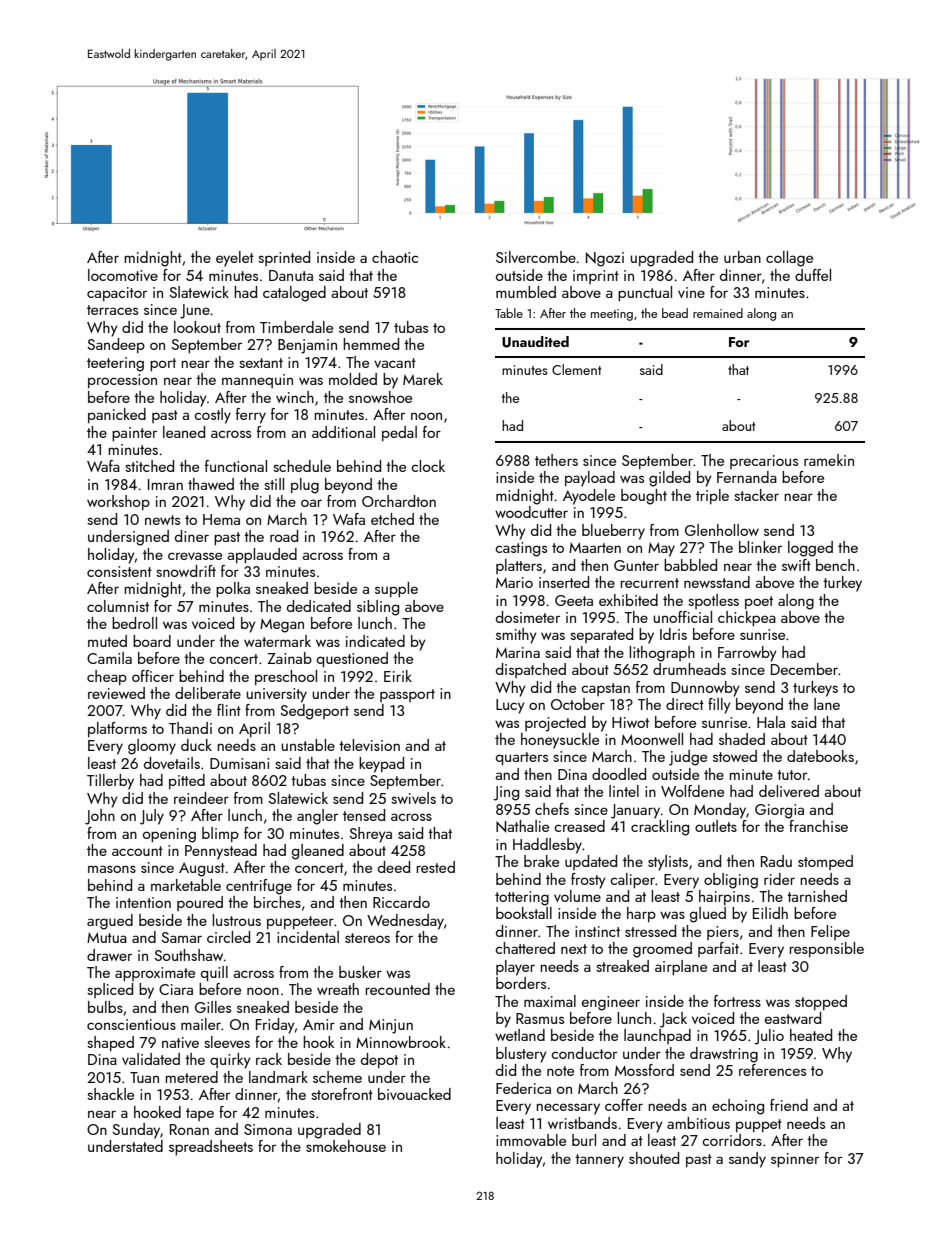 This image has height=1233, width=952. What do you see at coordinates (818, 826) in the image?
I see `franchise` at bounding box center [818, 826].
